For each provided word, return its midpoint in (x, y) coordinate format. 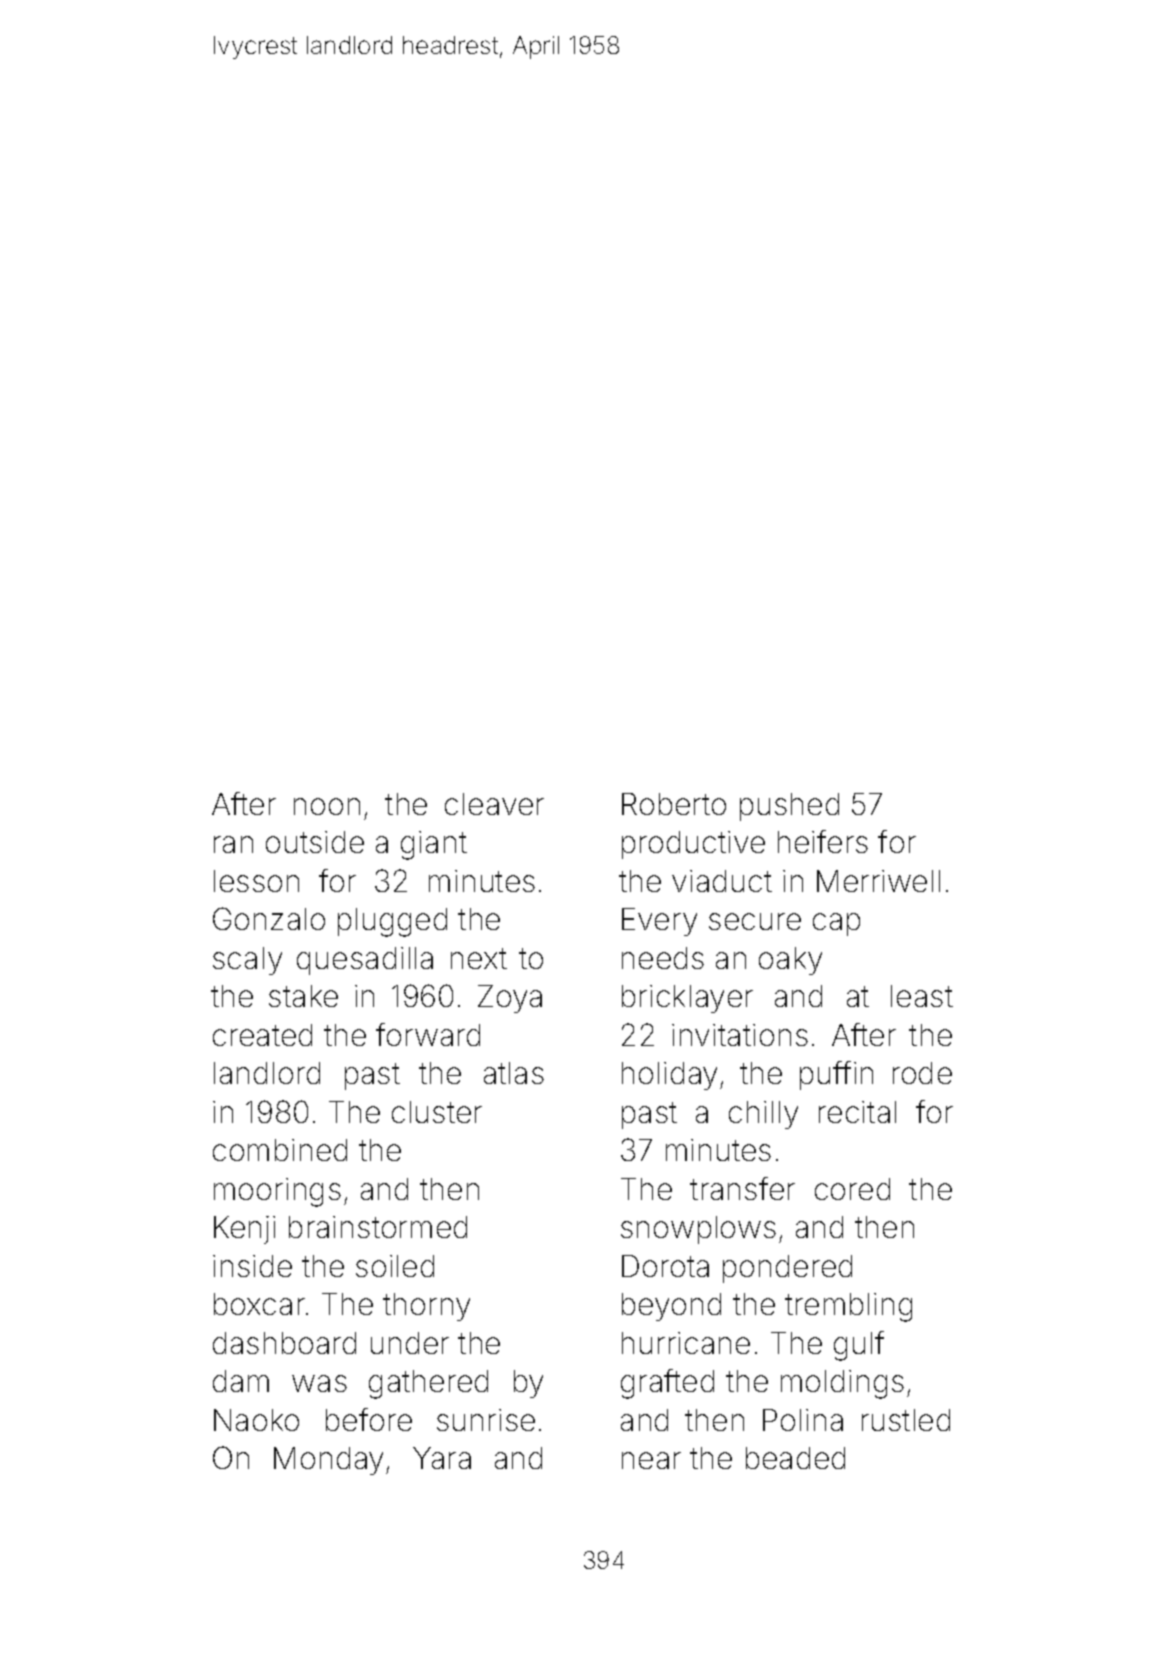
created (262, 1035)
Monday (328, 1461)
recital (857, 1112)
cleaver (494, 804)
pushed (789, 807)
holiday (669, 1076)
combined (280, 1150)
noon (327, 806)
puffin (836, 1075)
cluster (437, 1112)
